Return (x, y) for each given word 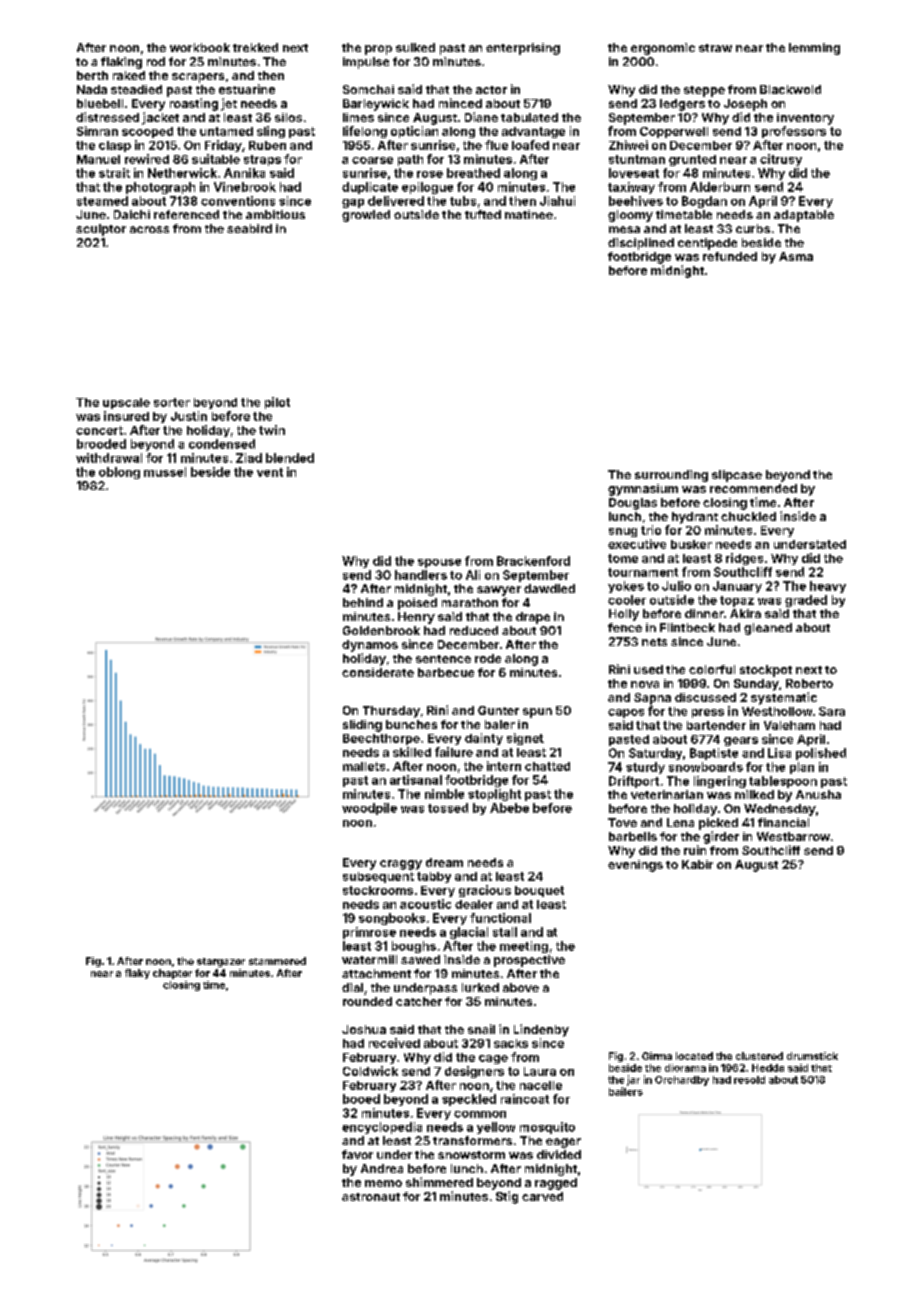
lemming (814, 49)
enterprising (523, 49)
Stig (507, 1197)
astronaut (371, 1197)
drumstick (812, 1056)
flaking (121, 63)
